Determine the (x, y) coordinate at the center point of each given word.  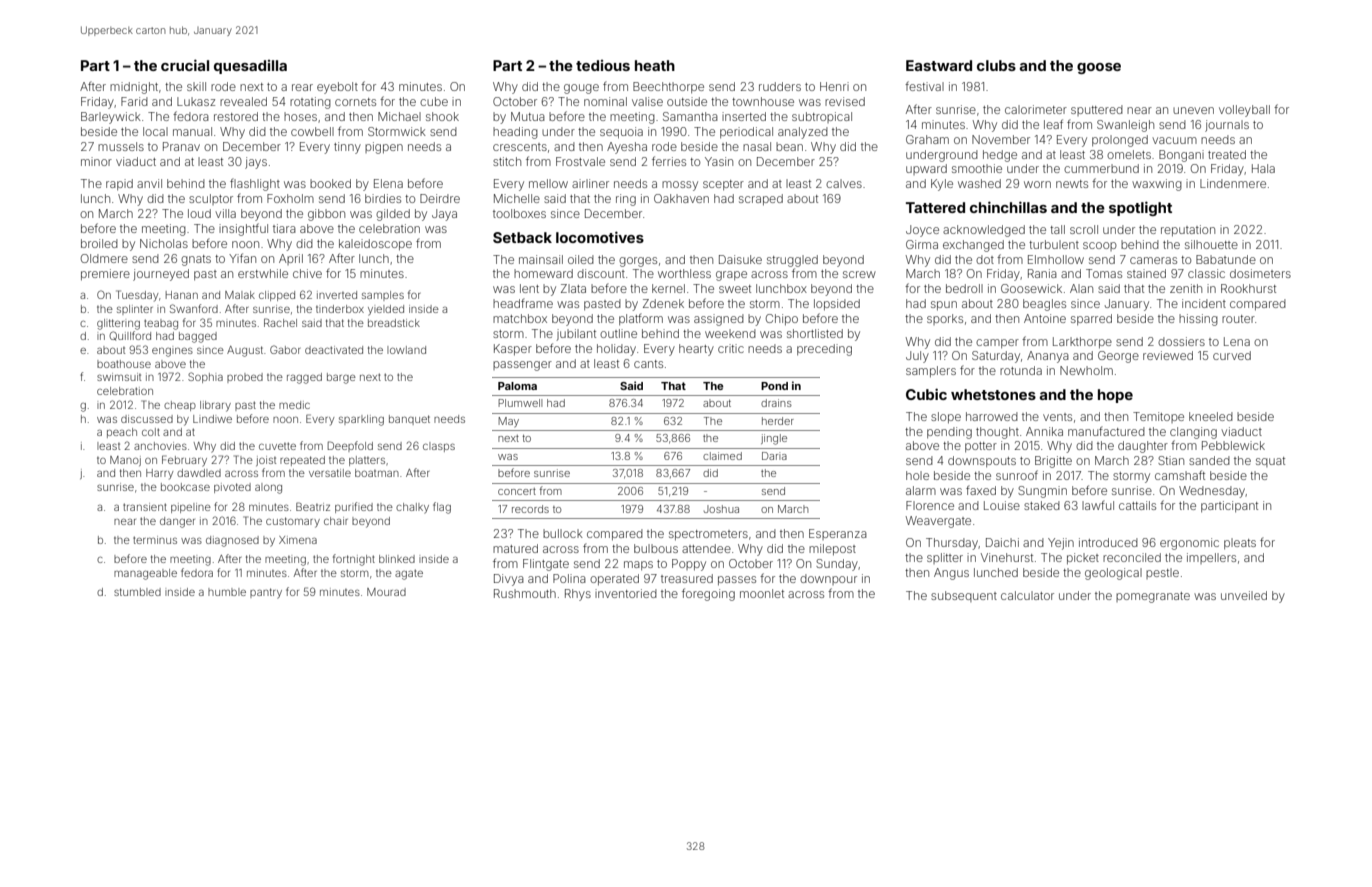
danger (177, 522)
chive (307, 273)
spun (944, 306)
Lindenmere (1233, 183)
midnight (134, 88)
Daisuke (740, 259)
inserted (744, 116)
